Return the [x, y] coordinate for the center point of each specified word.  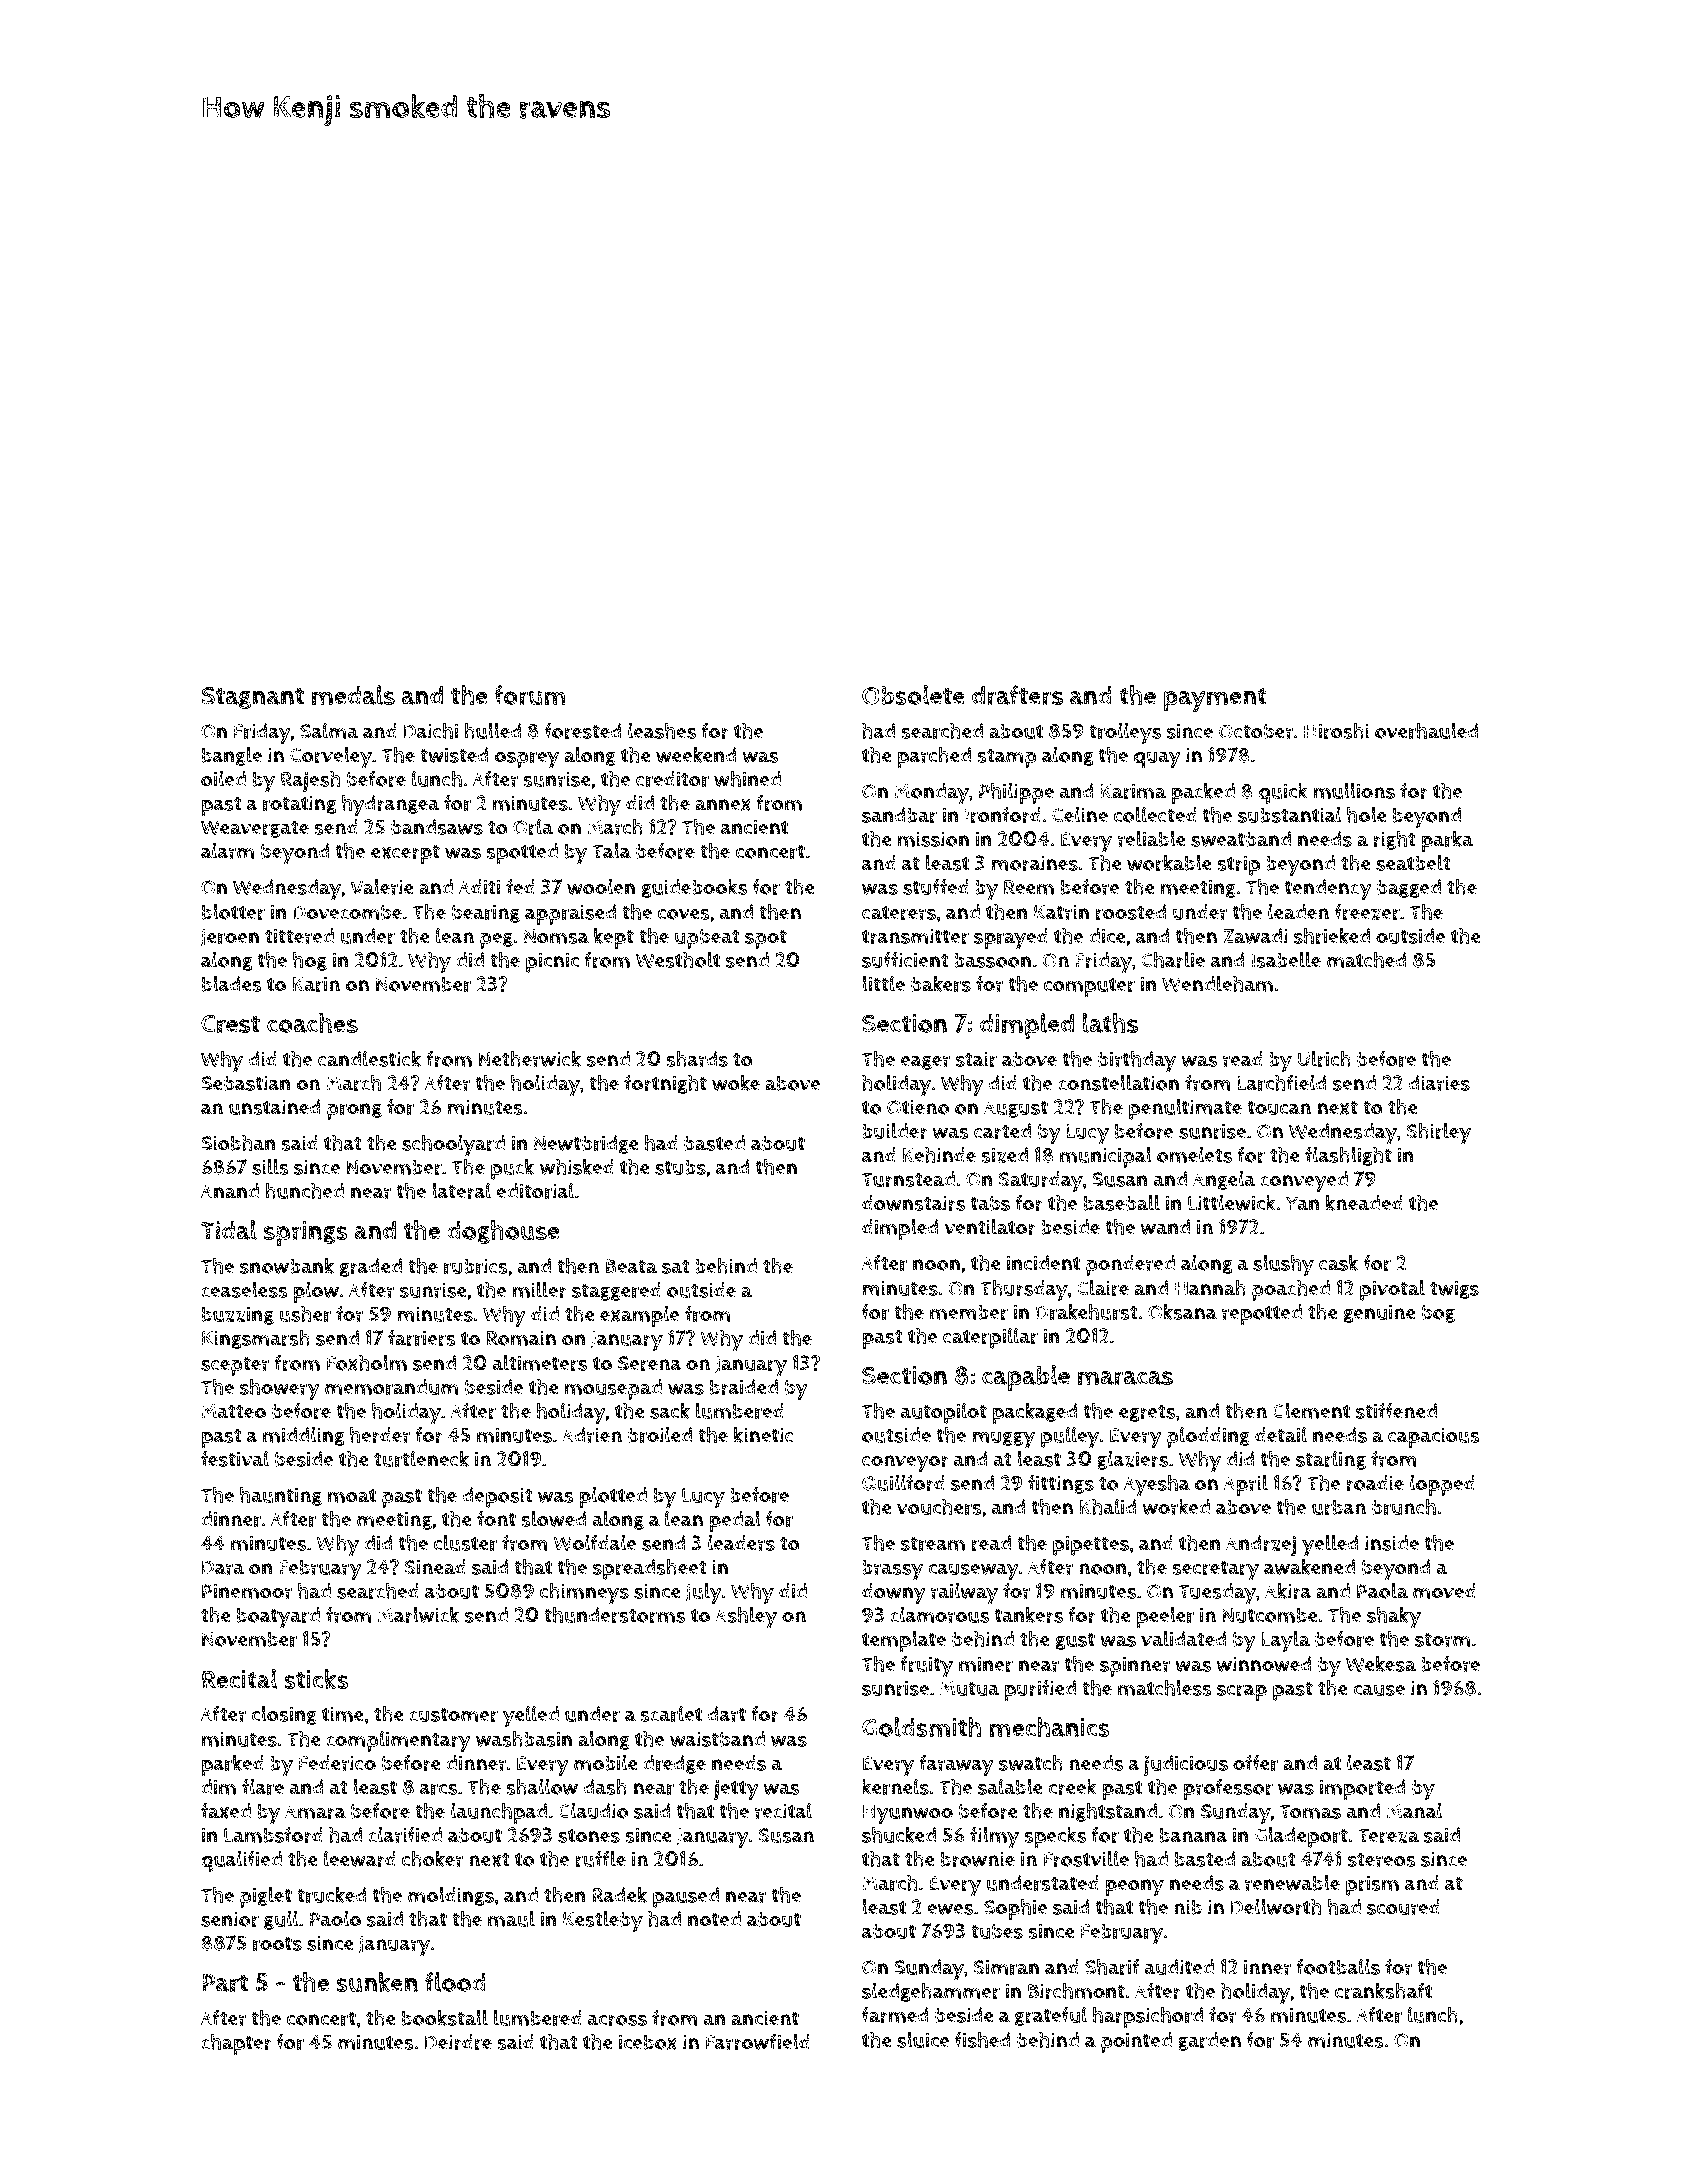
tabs [990, 1203]
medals [353, 695]
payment [1215, 699]
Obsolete [913, 695]
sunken [377, 1982]
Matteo [233, 1411]
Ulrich [1324, 1058]
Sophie [1015, 1909]
